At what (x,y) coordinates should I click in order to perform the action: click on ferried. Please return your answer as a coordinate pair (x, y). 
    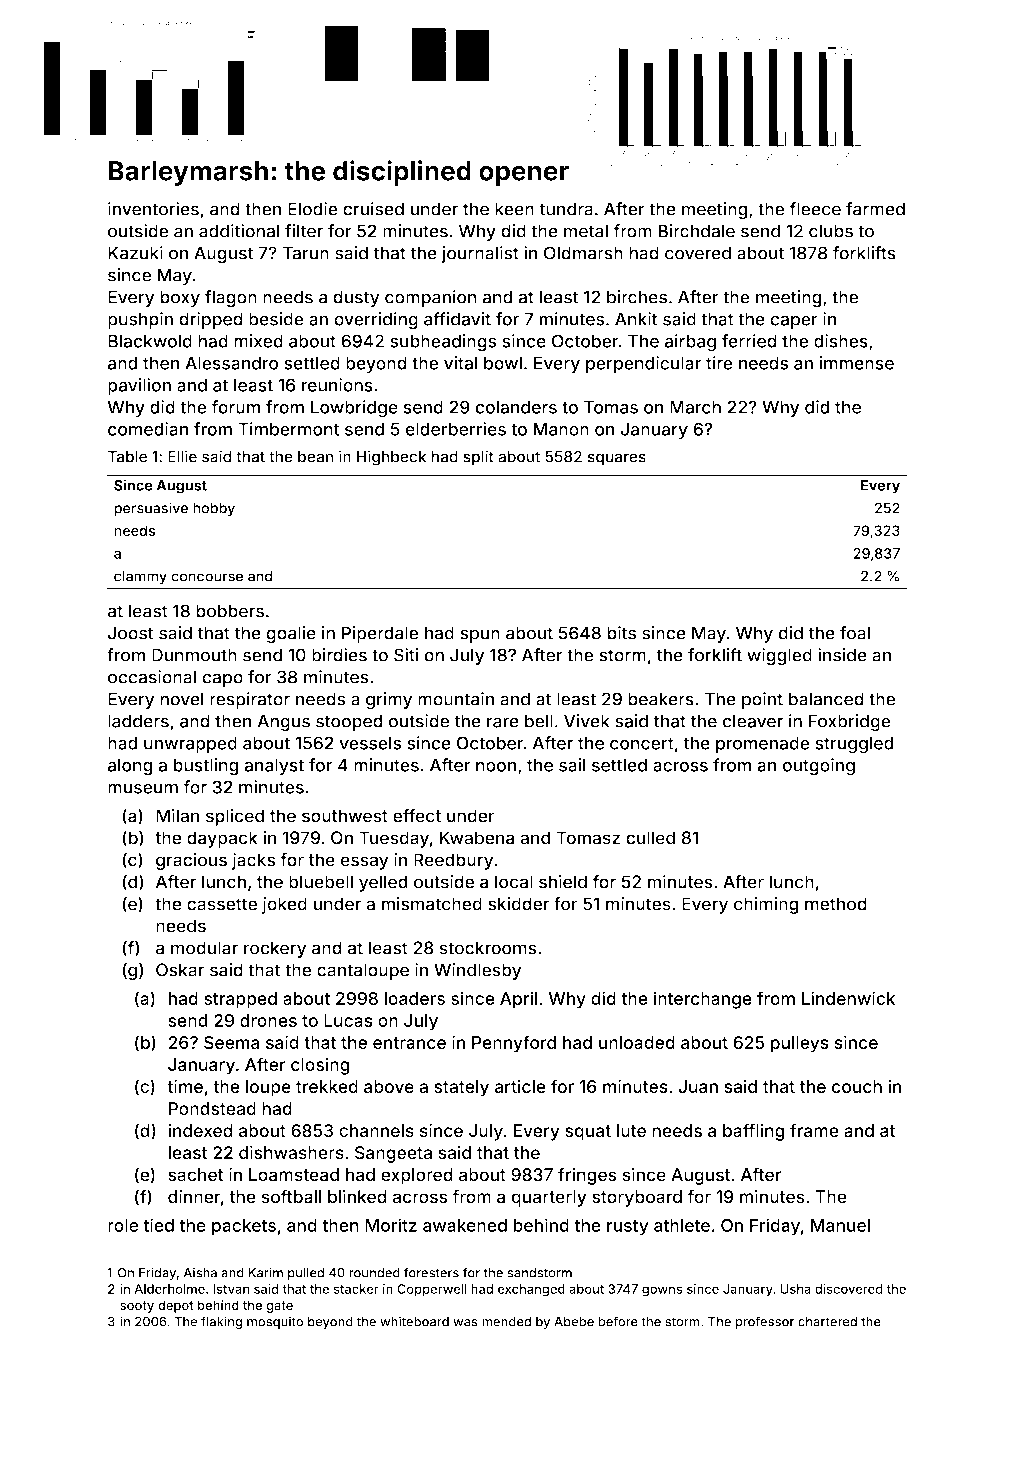
    Looking at the image, I should click on (749, 341).
